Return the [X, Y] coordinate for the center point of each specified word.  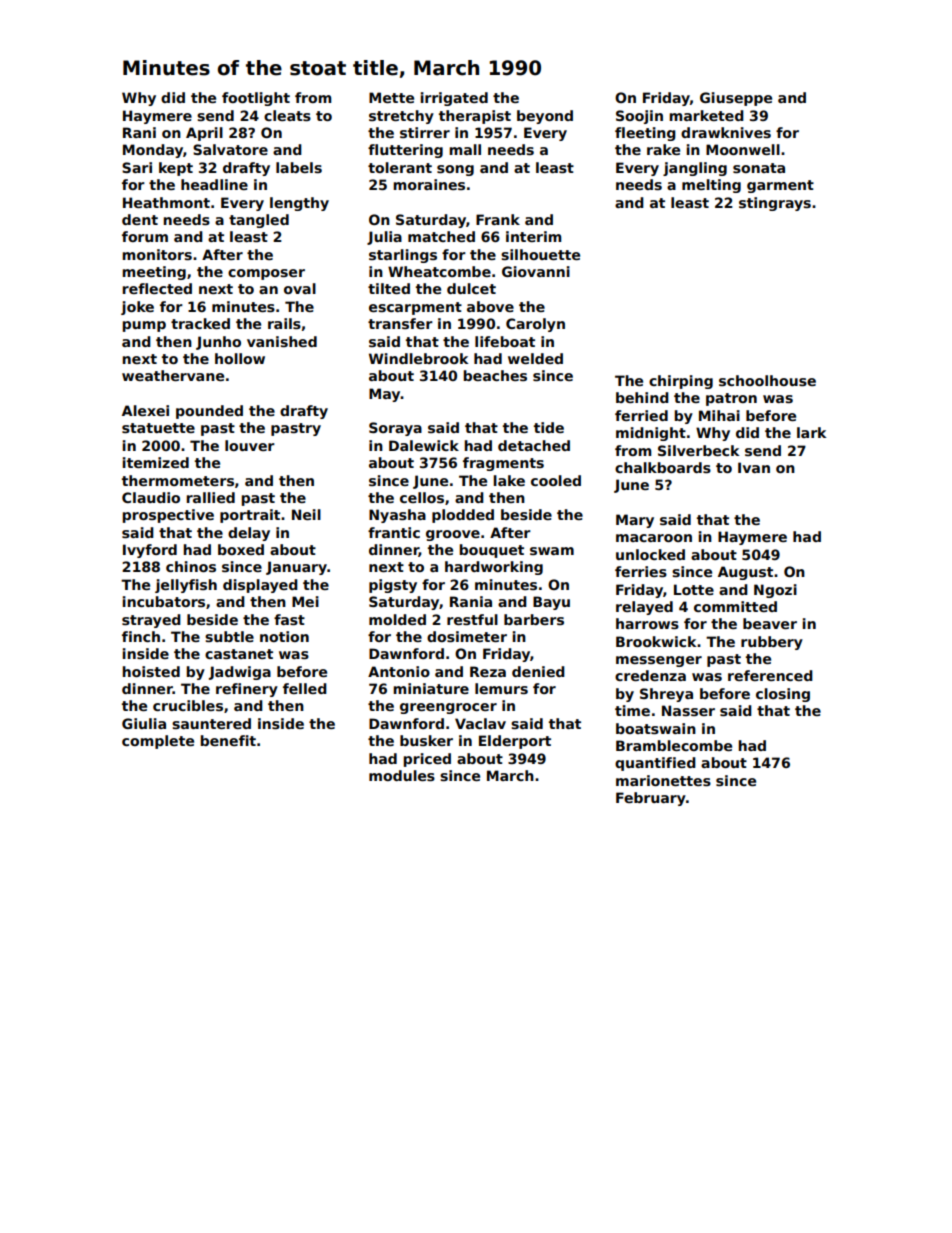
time [632, 710]
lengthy [299, 204]
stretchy [401, 117]
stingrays [775, 204]
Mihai [719, 415]
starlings [403, 256]
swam [552, 551]
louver [250, 445]
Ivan [754, 467]
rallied [210, 497]
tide [549, 427]
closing [783, 695]
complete [158, 742]
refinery [247, 690]
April [204, 134]
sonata [759, 168]
